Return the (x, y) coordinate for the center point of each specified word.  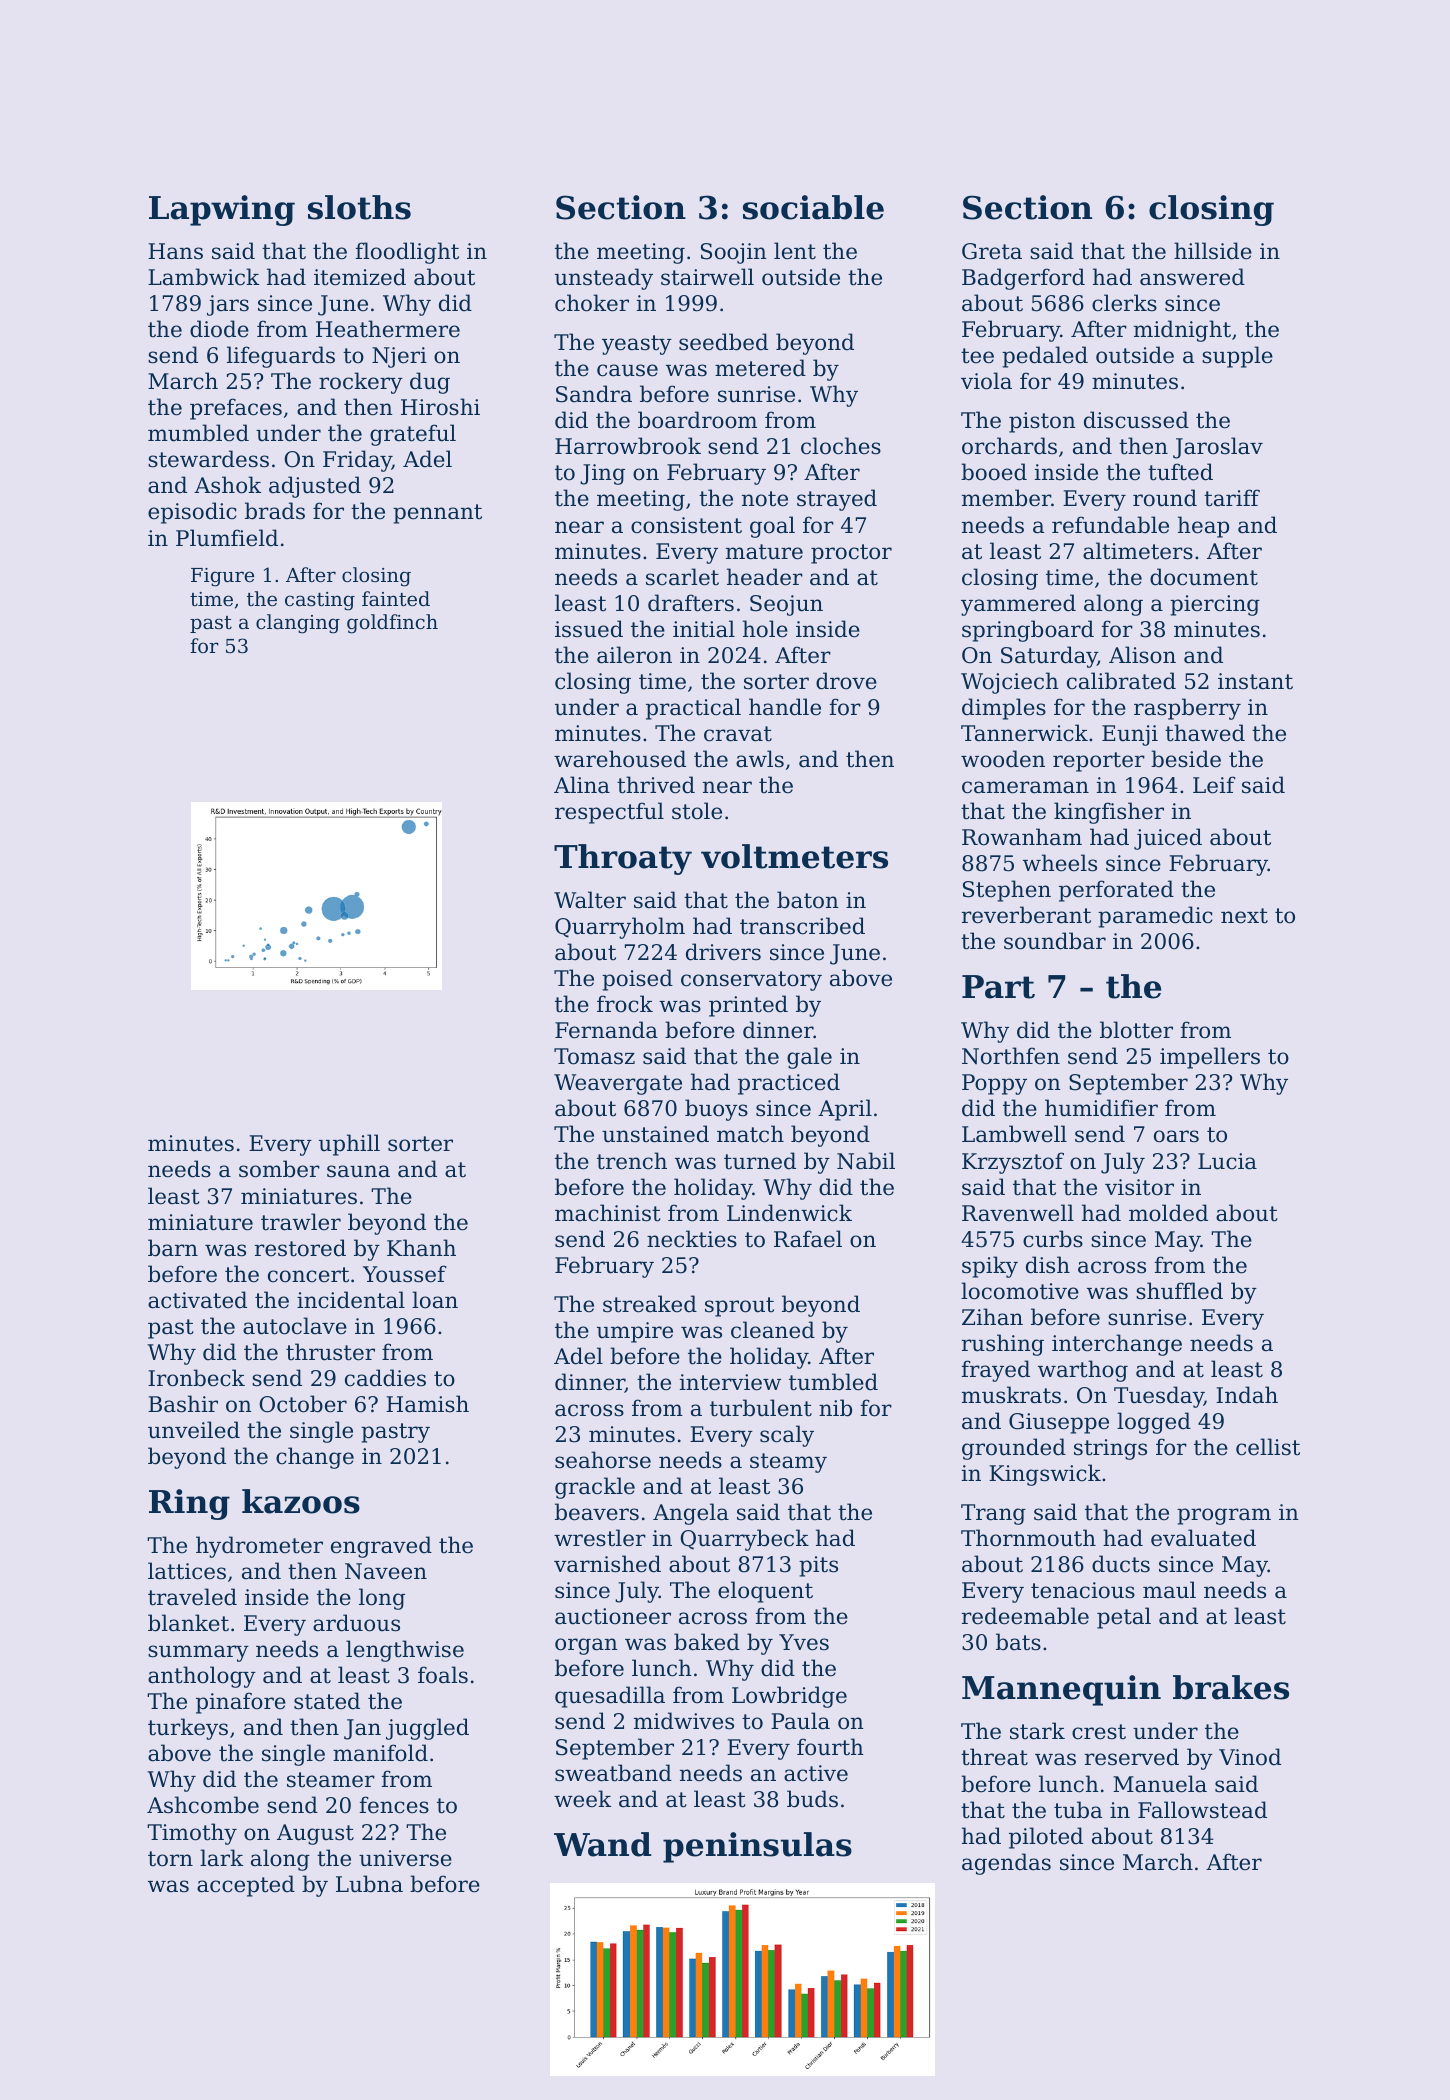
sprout (739, 1307)
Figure (222, 577)
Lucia (1227, 1161)
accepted (246, 1886)
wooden (1003, 759)
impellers (1210, 1058)
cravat (738, 734)
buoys (716, 1110)
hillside (1213, 251)
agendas (1006, 1864)
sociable (813, 207)
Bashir (183, 1404)
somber (279, 1169)
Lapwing (222, 210)
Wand (602, 1844)
